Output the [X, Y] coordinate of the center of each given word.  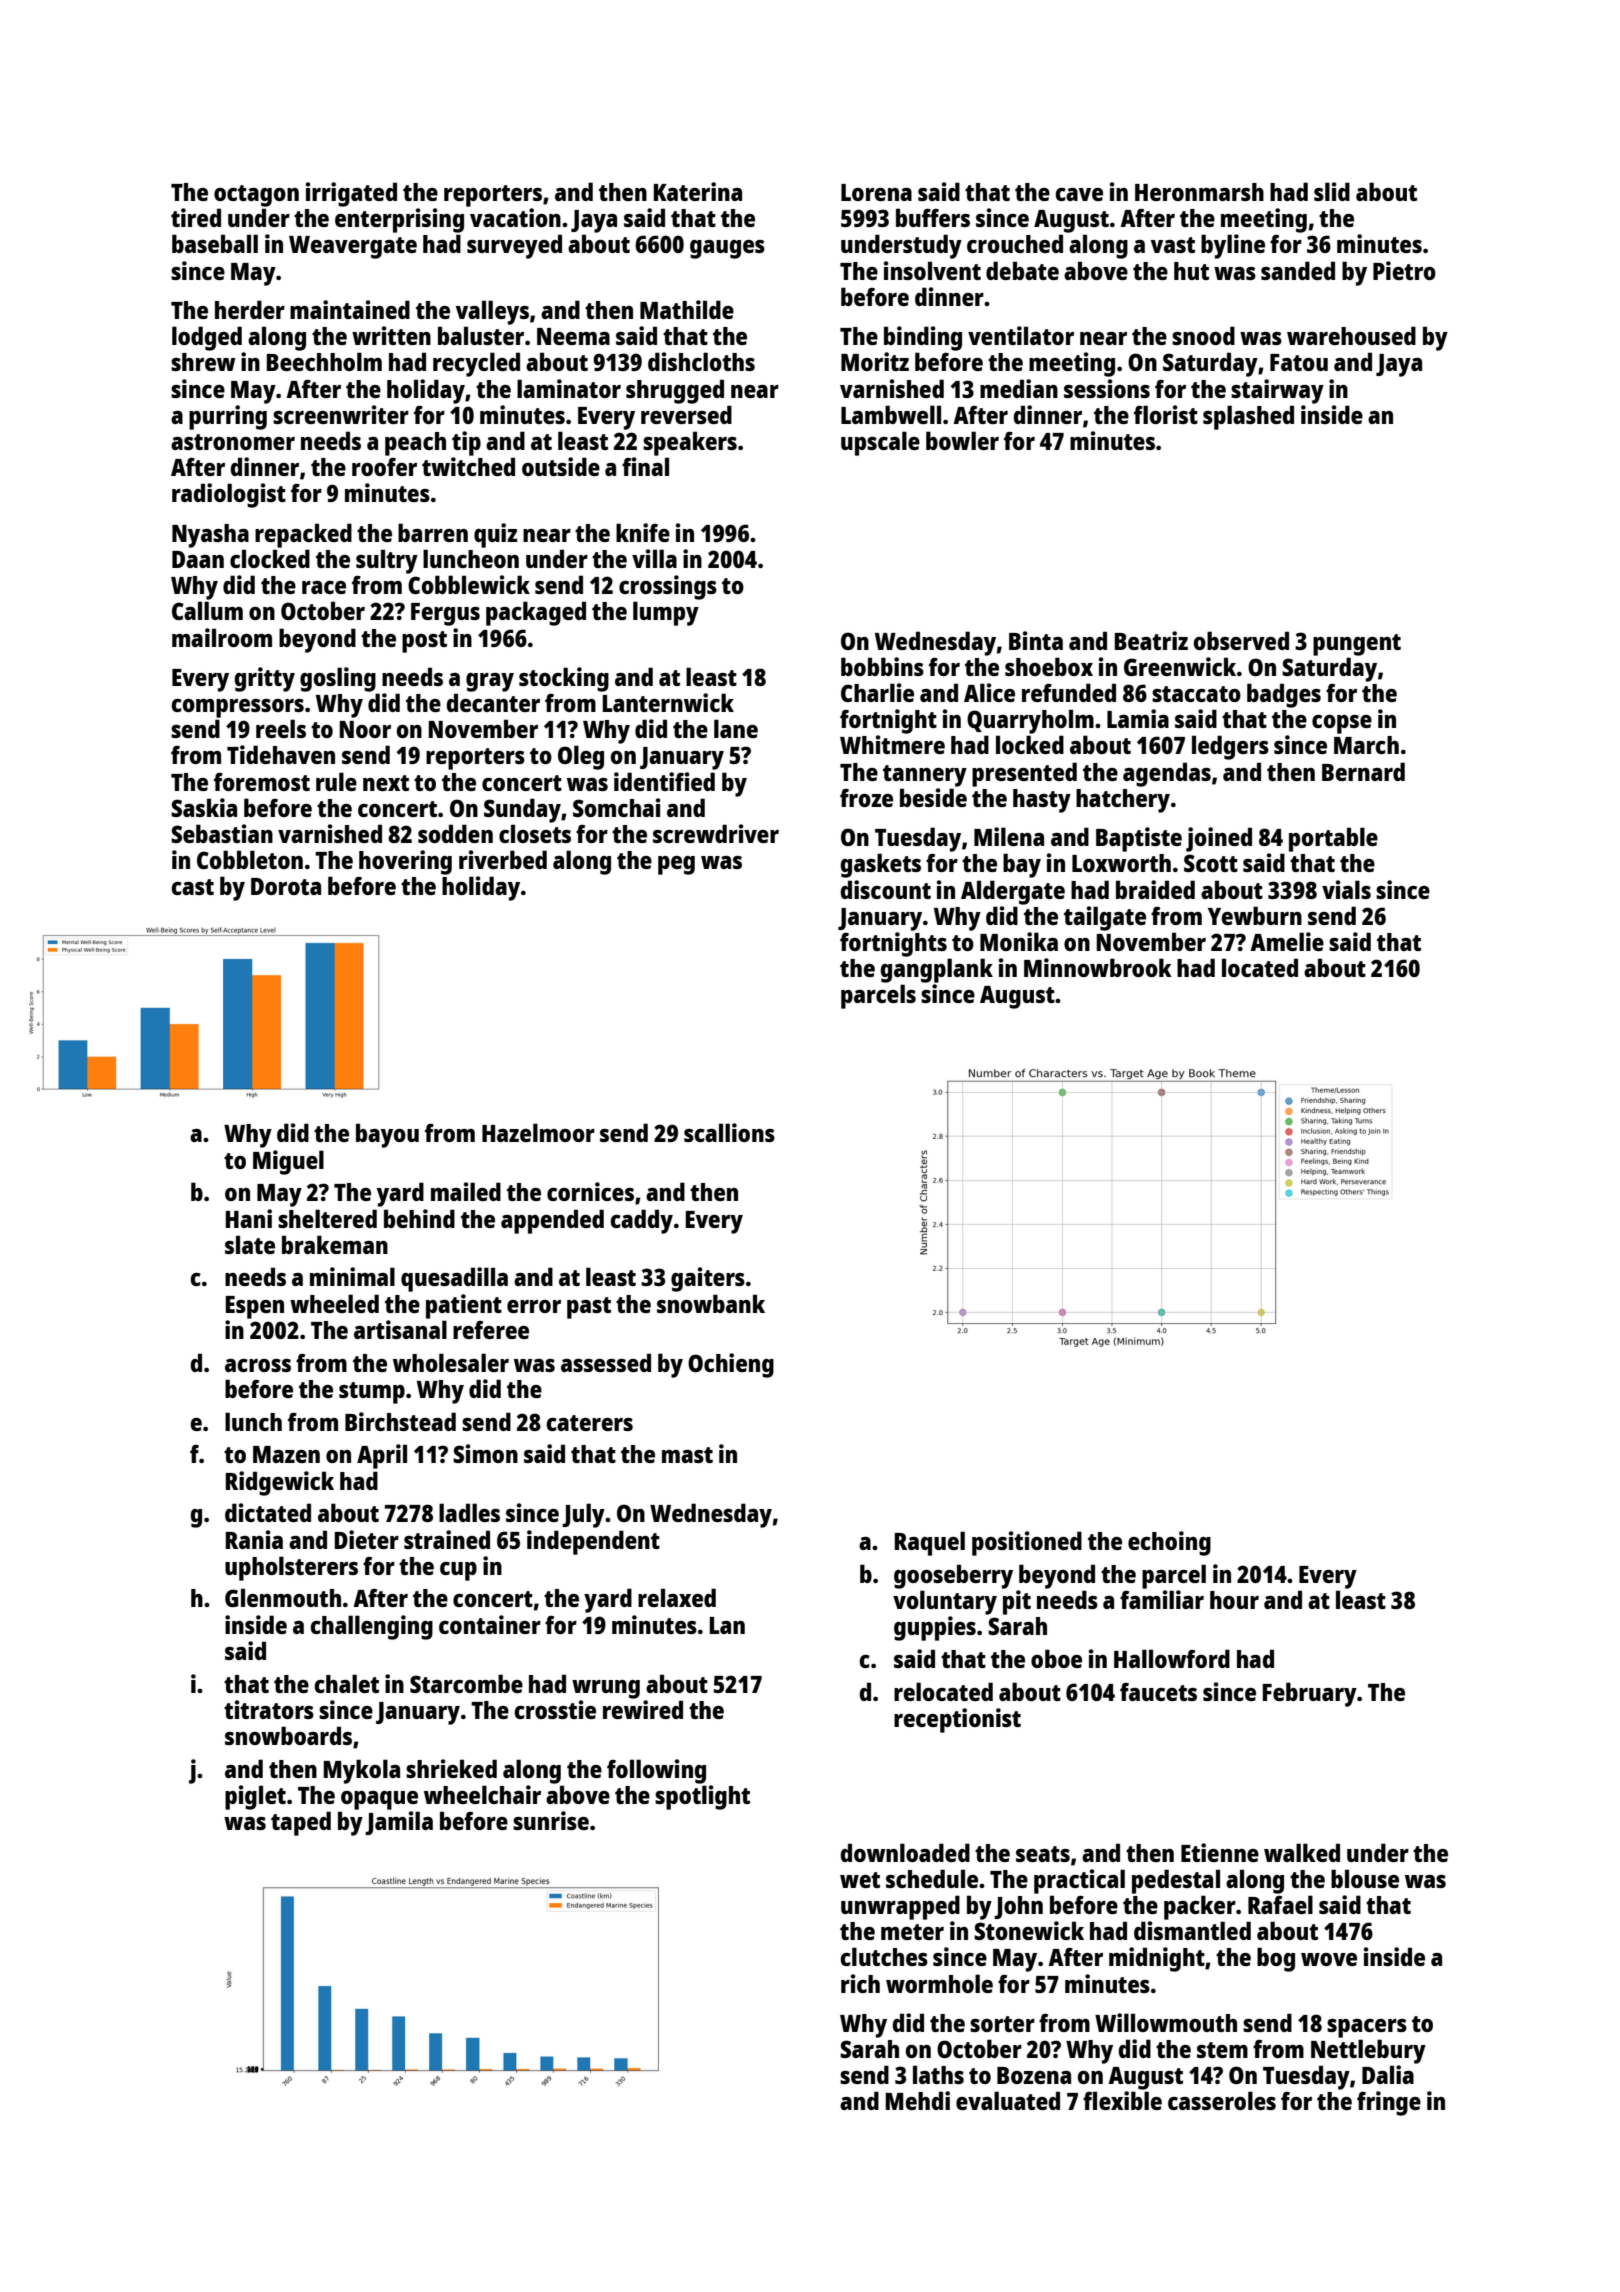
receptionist [957, 1720]
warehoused [1351, 335]
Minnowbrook [1098, 967]
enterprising [399, 220]
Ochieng [731, 1365]
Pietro [1404, 270]
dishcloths [701, 361]
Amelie [1287, 941]
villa [654, 558]
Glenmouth [283, 1597]
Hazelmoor [538, 1132]
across [258, 1365]
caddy [641, 1221]
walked [1302, 1852]
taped [301, 1823]
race [324, 587]
